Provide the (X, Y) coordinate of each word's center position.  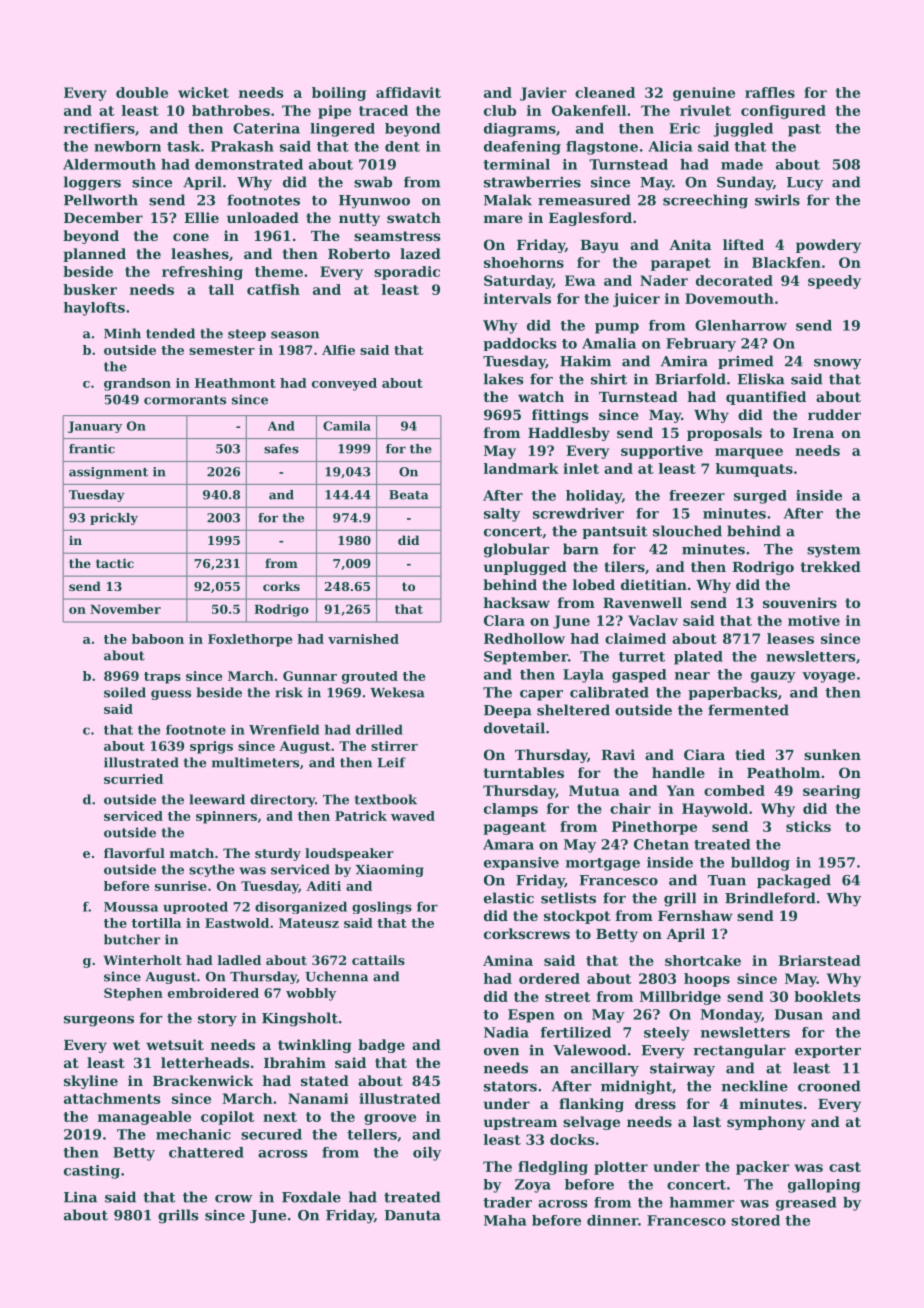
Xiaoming (389, 870)
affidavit (408, 92)
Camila (347, 426)
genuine (704, 94)
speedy (834, 282)
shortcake (703, 960)
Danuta (412, 1215)
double (142, 92)
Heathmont (235, 383)
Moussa (131, 907)
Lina (80, 1197)
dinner (612, 1220)
